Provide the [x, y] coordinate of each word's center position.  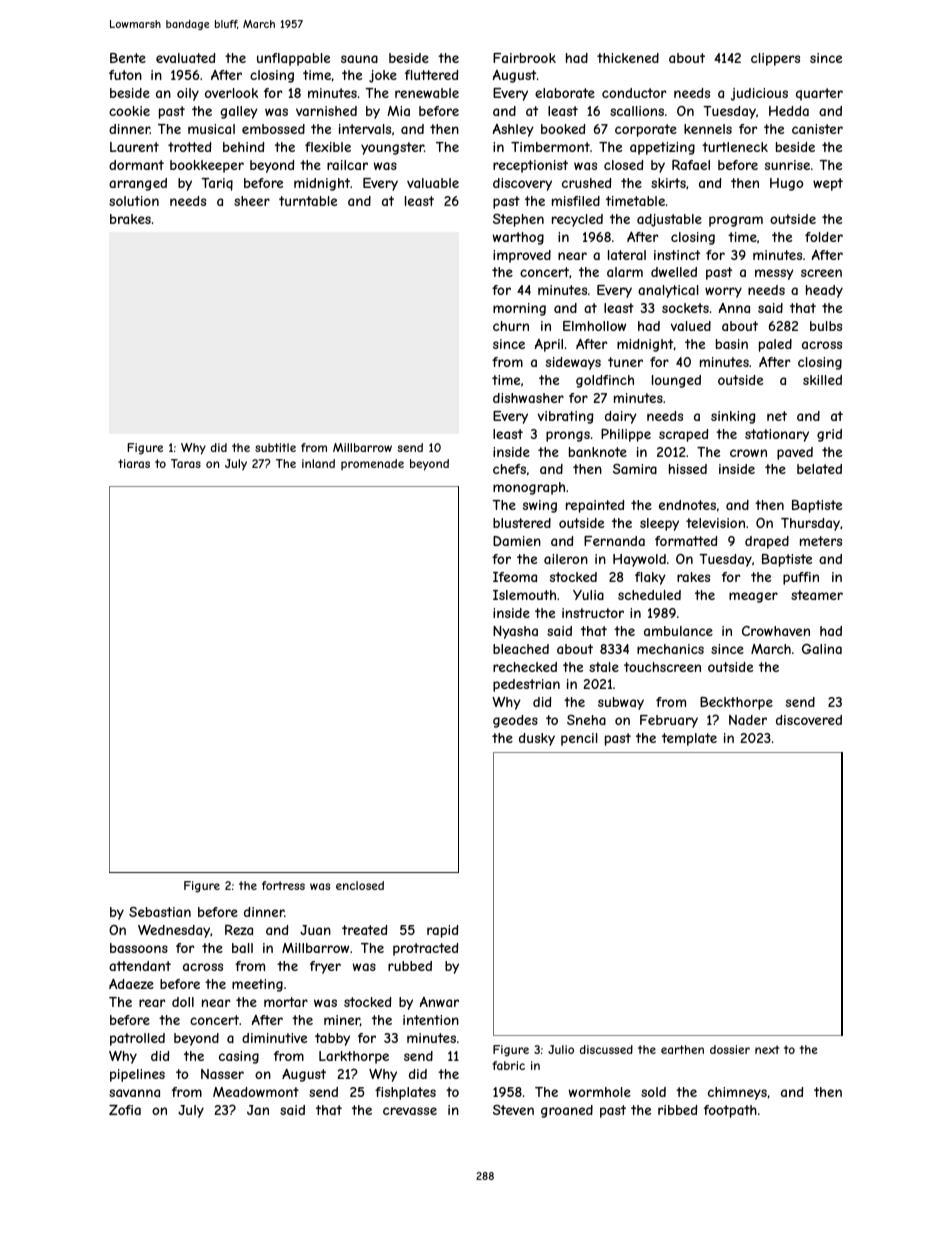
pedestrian [526, 685]
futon [125, 75]
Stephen [518, 220]
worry [723, 292]
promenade [372, 464]
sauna [359, 59]
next [767, 1049]
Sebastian [160, 912]
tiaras [134, 463]
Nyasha [515, 632]
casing [239, 1057]
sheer [252, 201]
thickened [628, 58]
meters [821, 541]
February [669, 721]
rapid [442, 931]
